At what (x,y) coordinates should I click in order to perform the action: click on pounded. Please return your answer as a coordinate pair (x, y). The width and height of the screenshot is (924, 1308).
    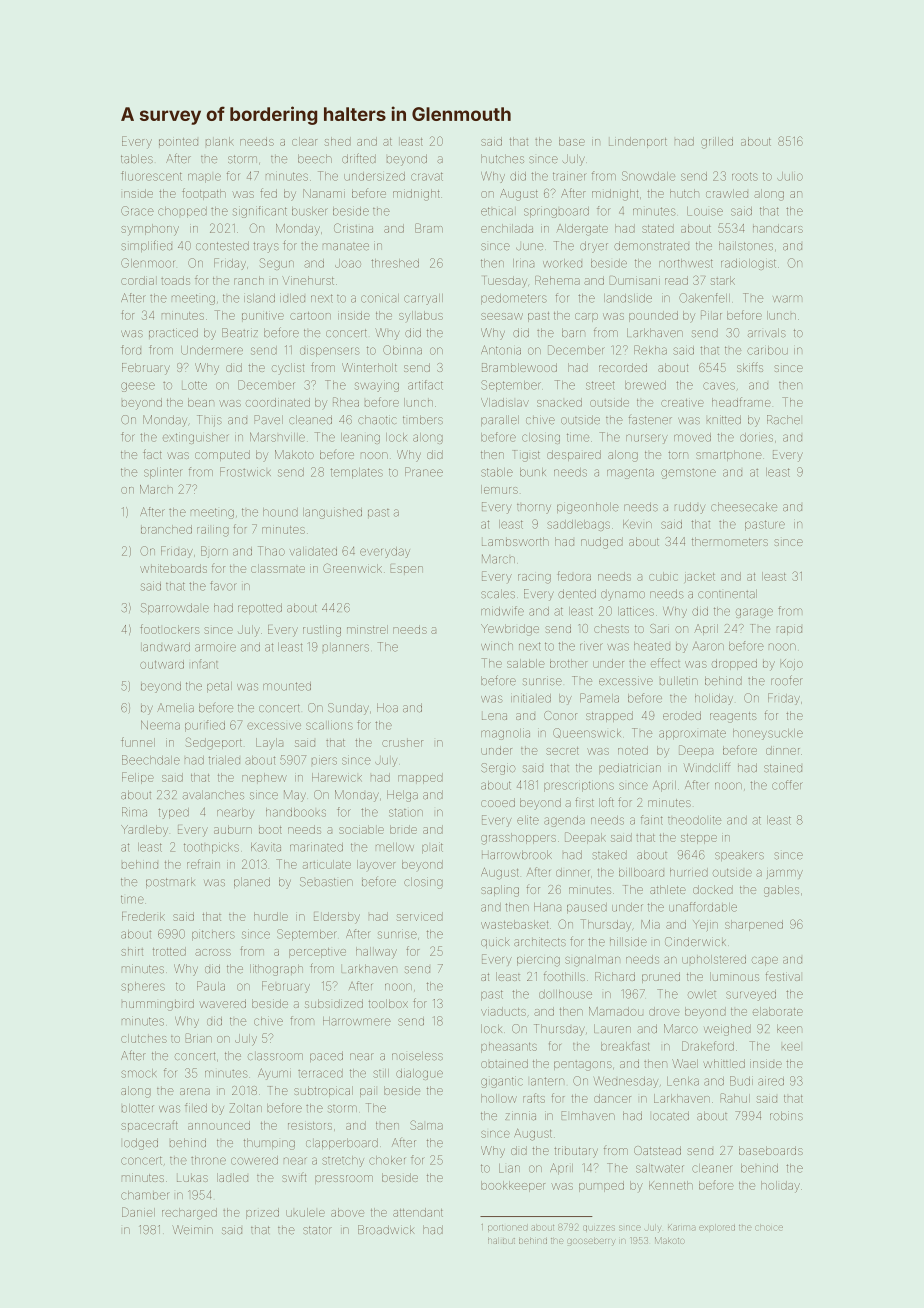
    Looking at the image, I should click on (653, 316).
